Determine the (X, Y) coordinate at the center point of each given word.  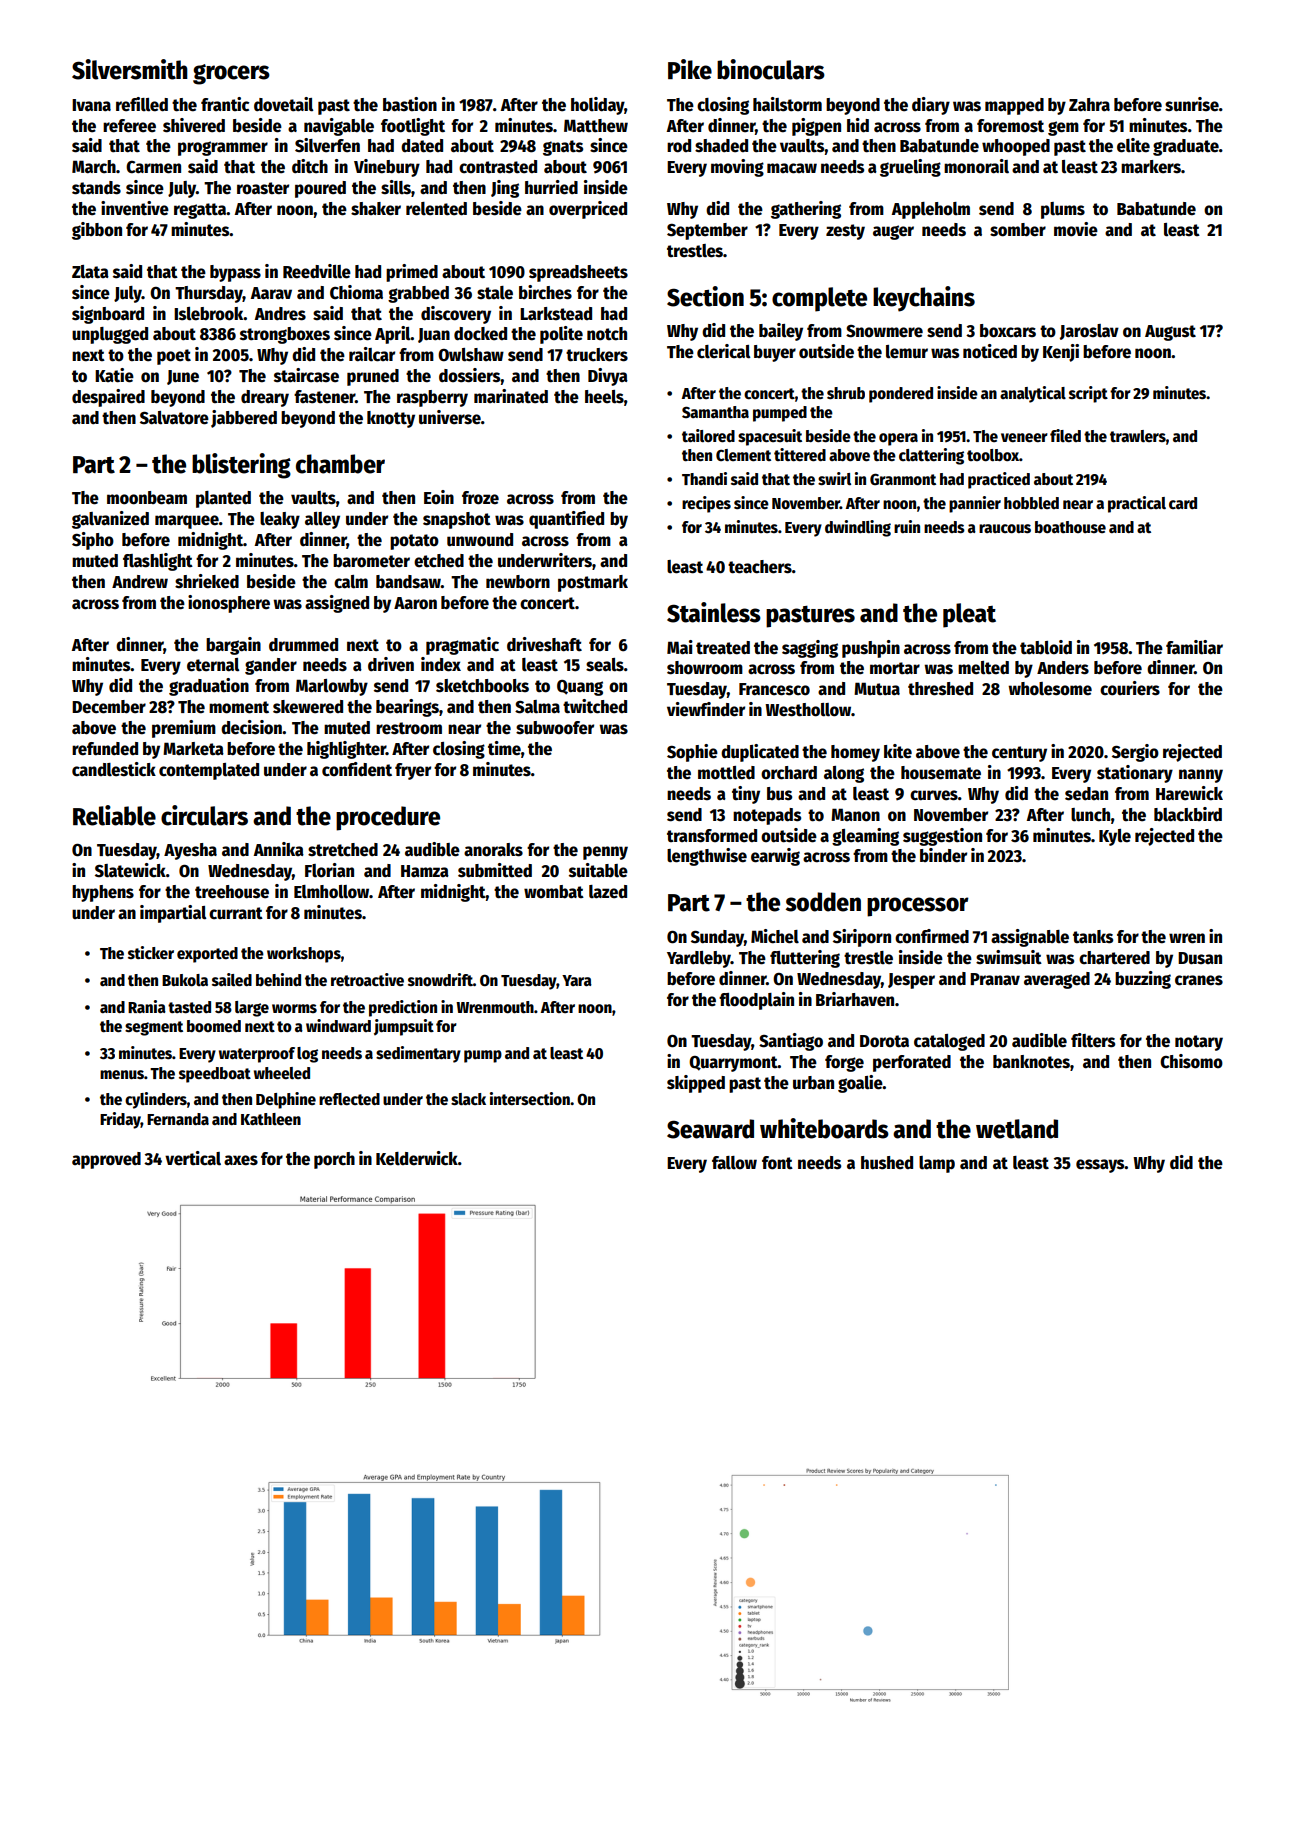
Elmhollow (331, 892)
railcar (372, 354)
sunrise (1192, 104)
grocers (231, 74)
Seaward (710, 1129)
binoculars (771, 69)
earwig (775, 857)
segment (154, 1028)
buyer (775, 353)
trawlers (1138, 436)
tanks (1093, 937)
